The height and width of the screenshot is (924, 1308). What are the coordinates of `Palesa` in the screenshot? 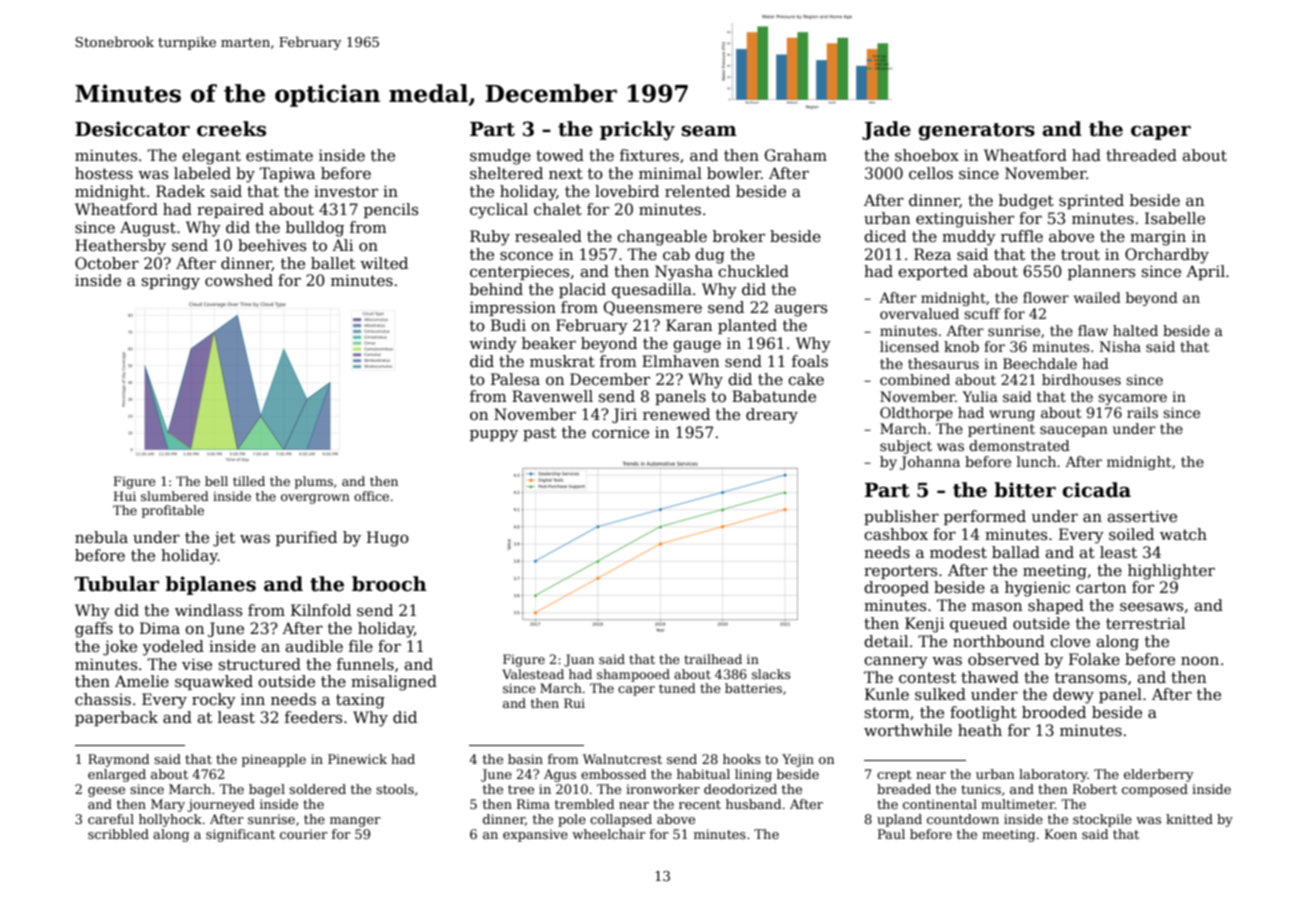 It's located at (515, 379).
